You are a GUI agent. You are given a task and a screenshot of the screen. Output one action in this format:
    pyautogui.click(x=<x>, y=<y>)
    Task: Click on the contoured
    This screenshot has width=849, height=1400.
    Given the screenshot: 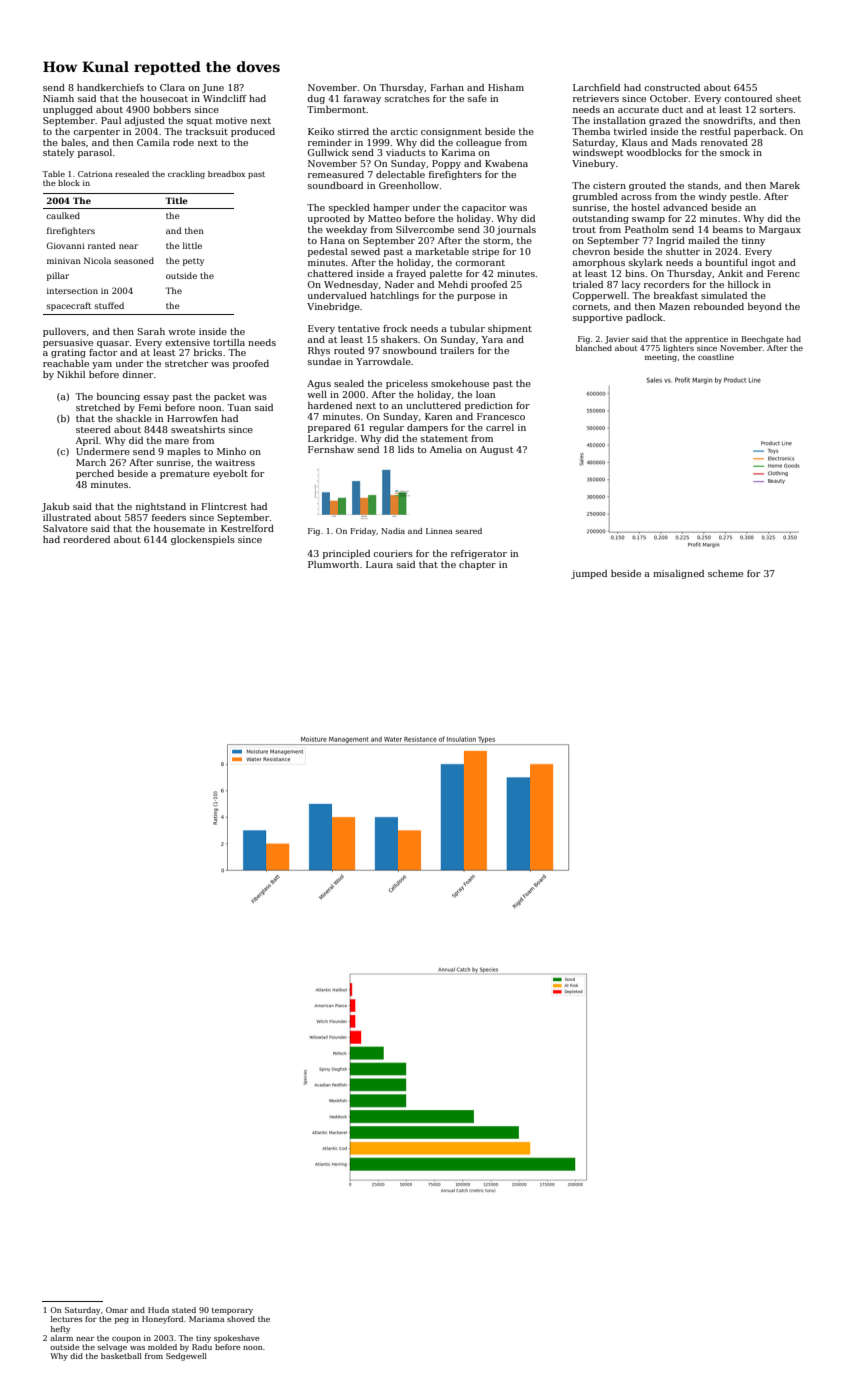 What is the action you would take?
    pyautogui.click(x=748, y=98)
